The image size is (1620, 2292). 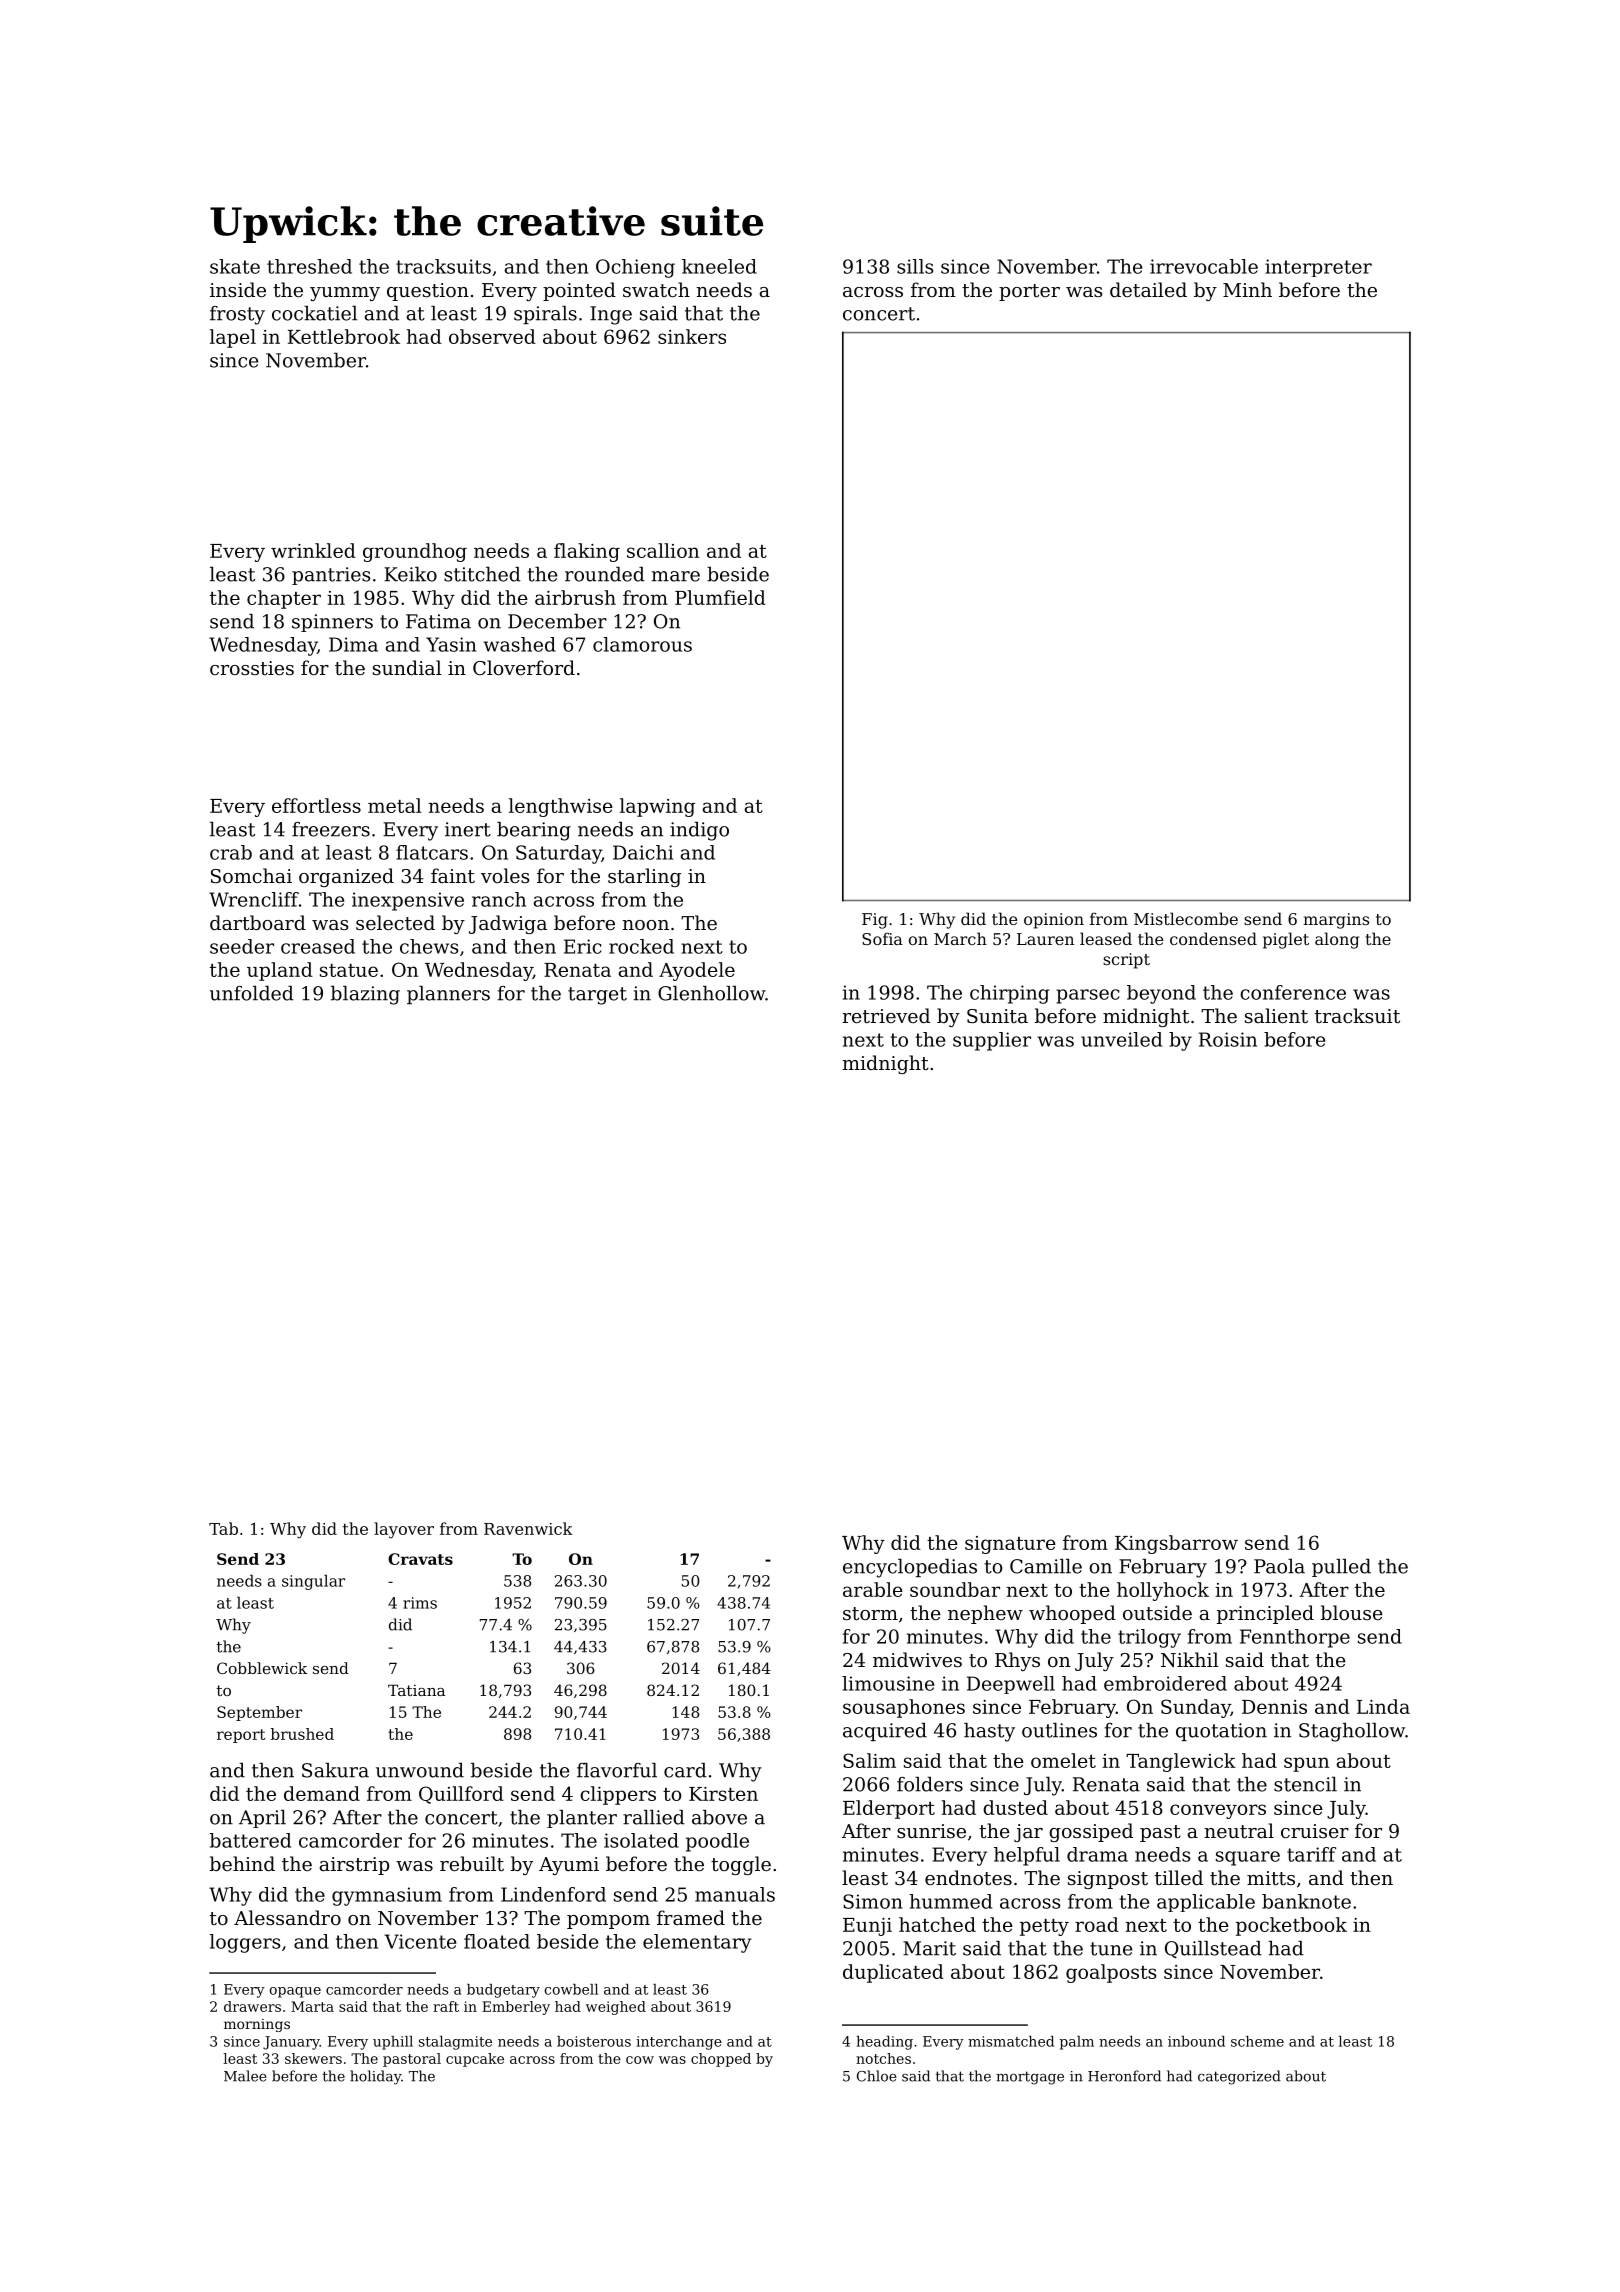 I want to click on threshed, so click(x=309, y=266).
